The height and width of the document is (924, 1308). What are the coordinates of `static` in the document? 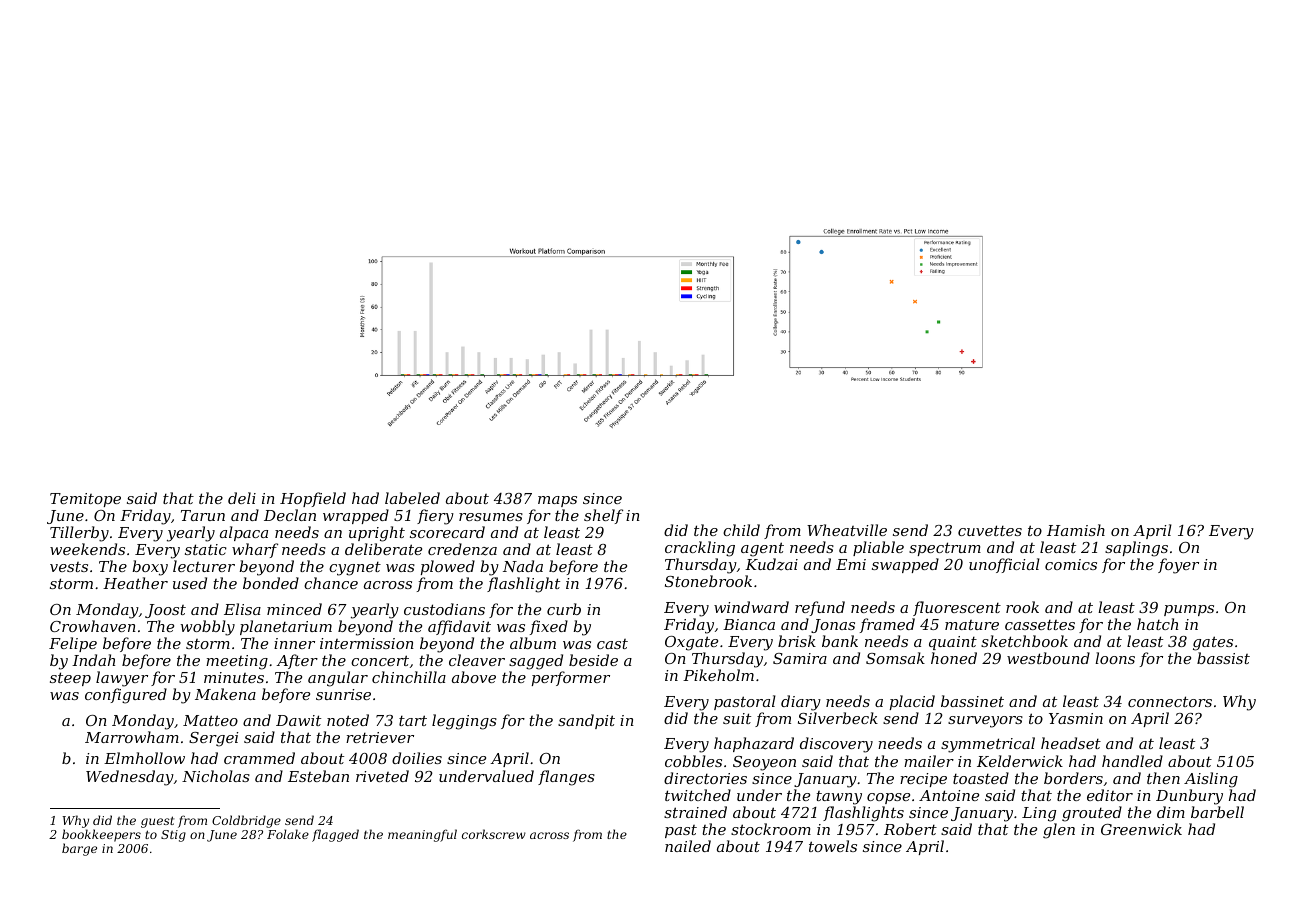 It's located at (206, 549).
